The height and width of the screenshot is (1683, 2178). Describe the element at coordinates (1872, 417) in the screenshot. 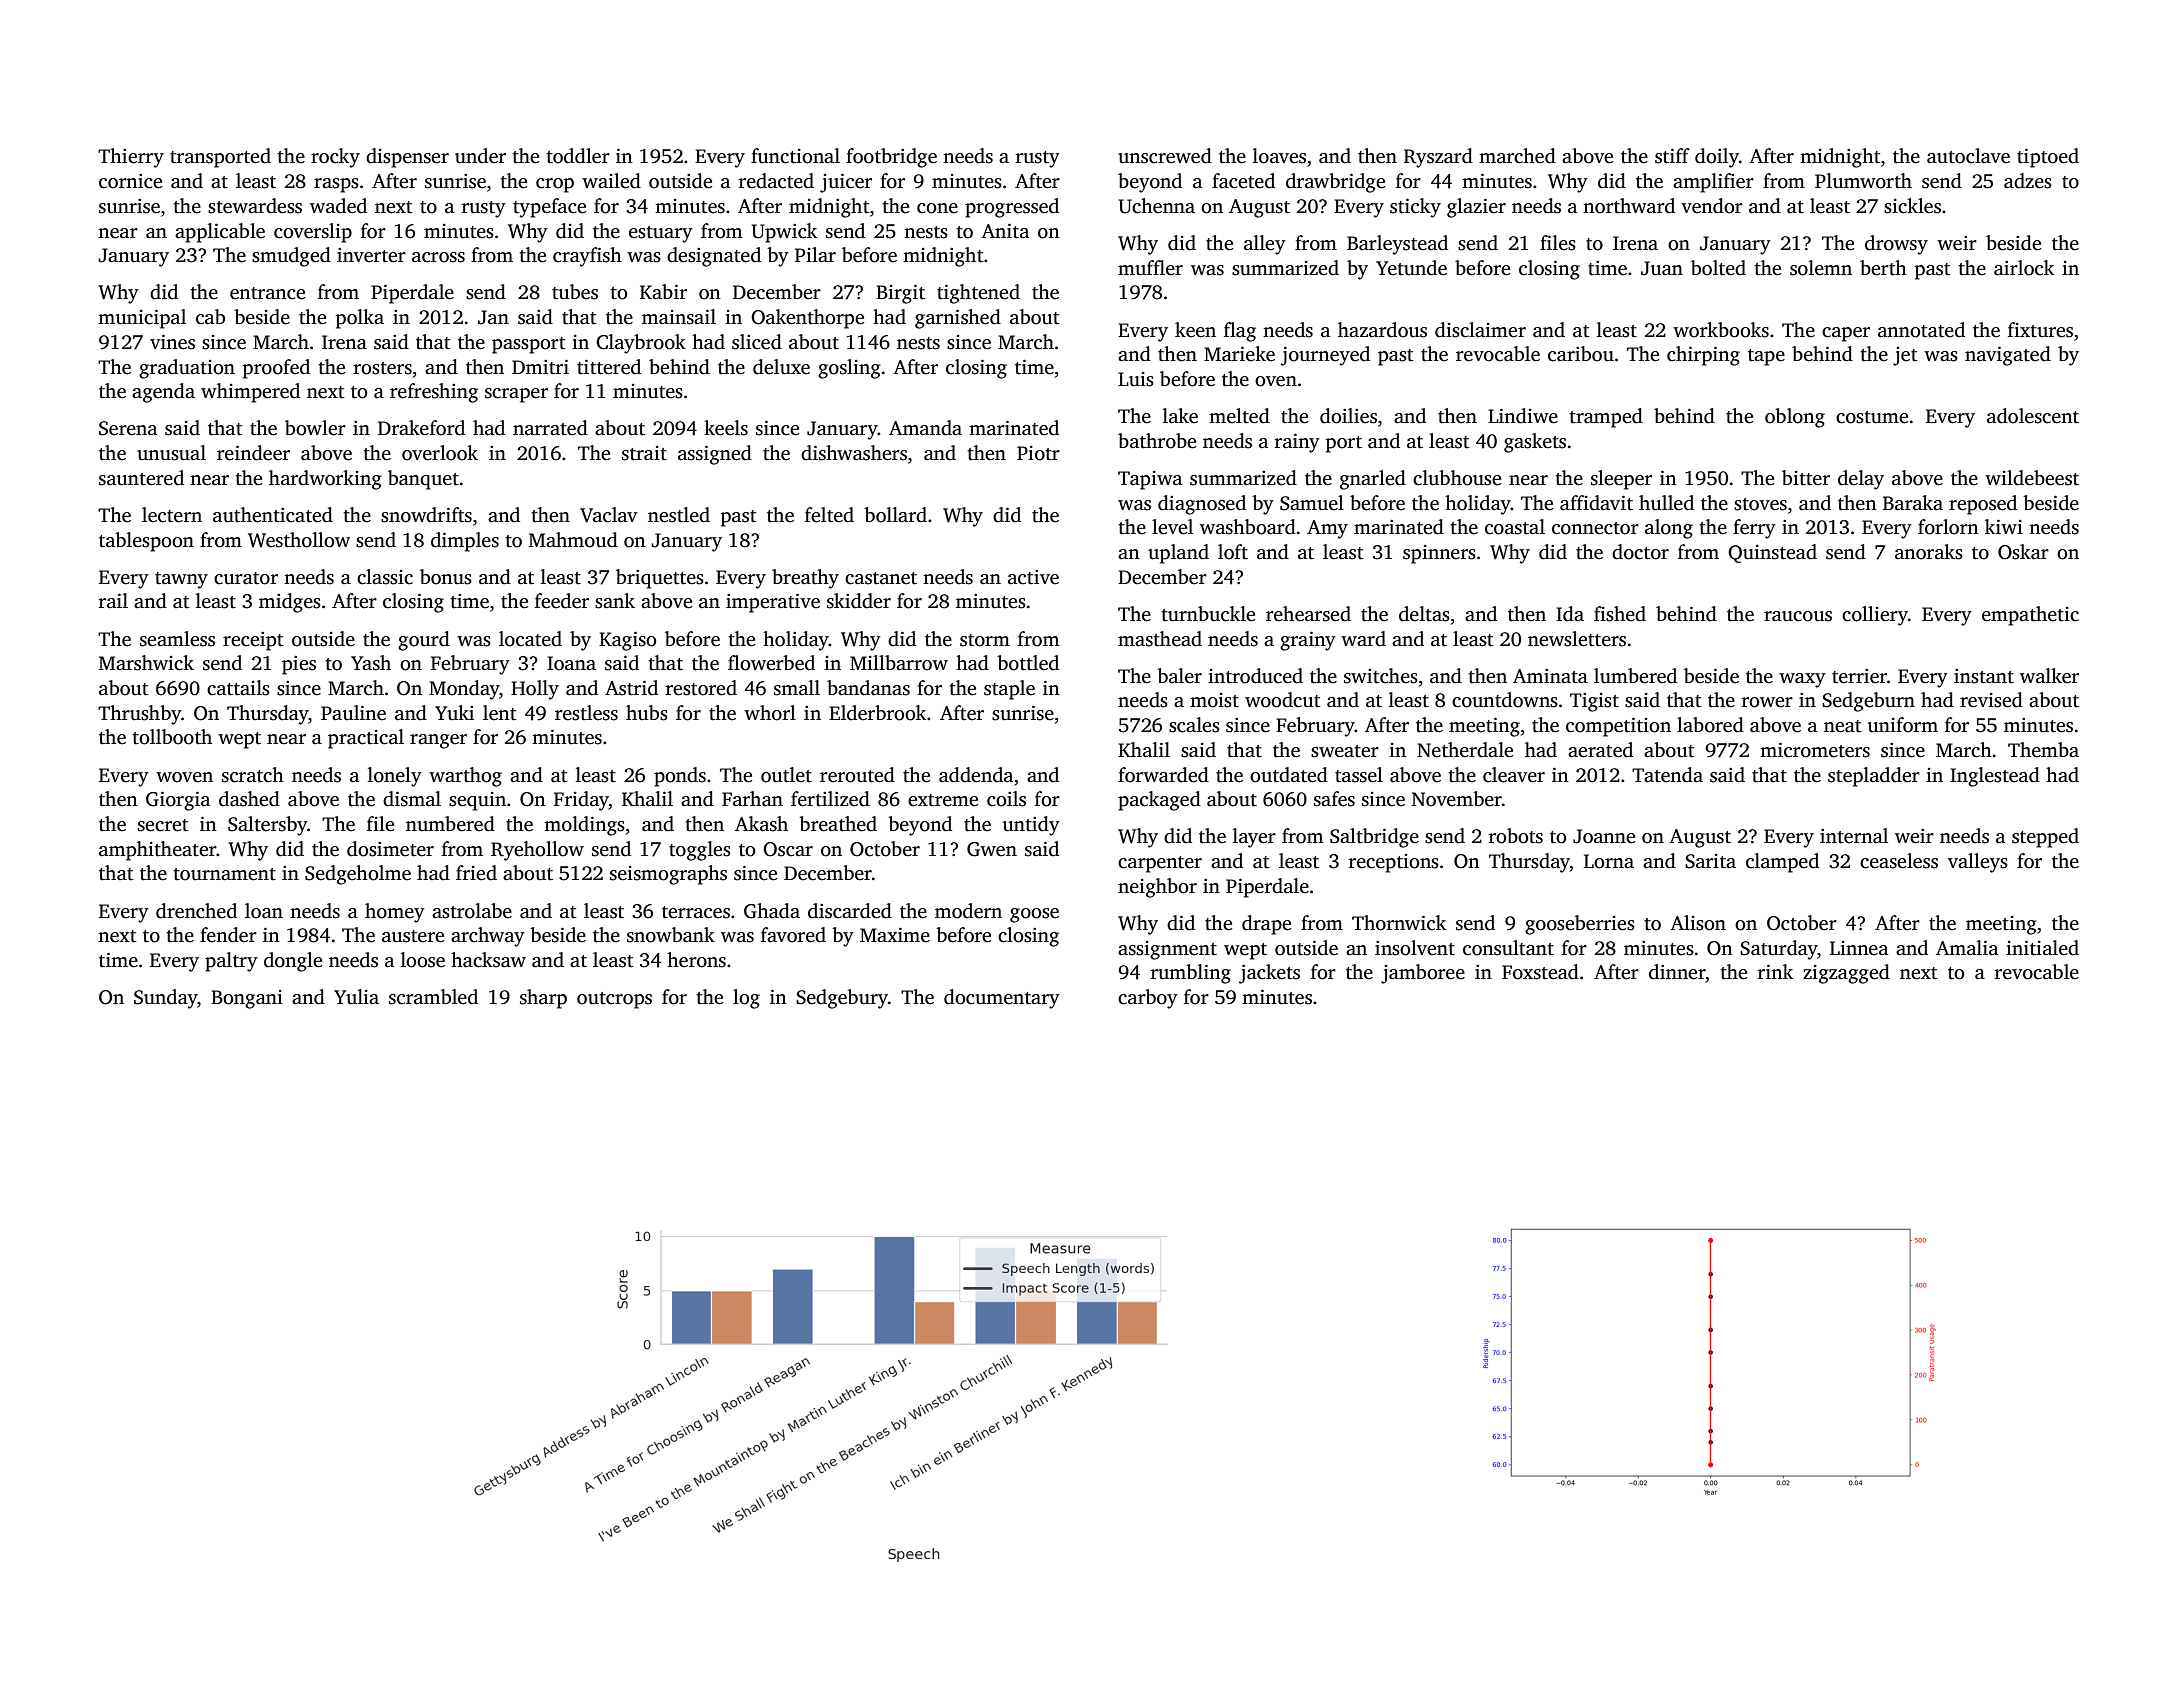

I see `costume` at that location.
